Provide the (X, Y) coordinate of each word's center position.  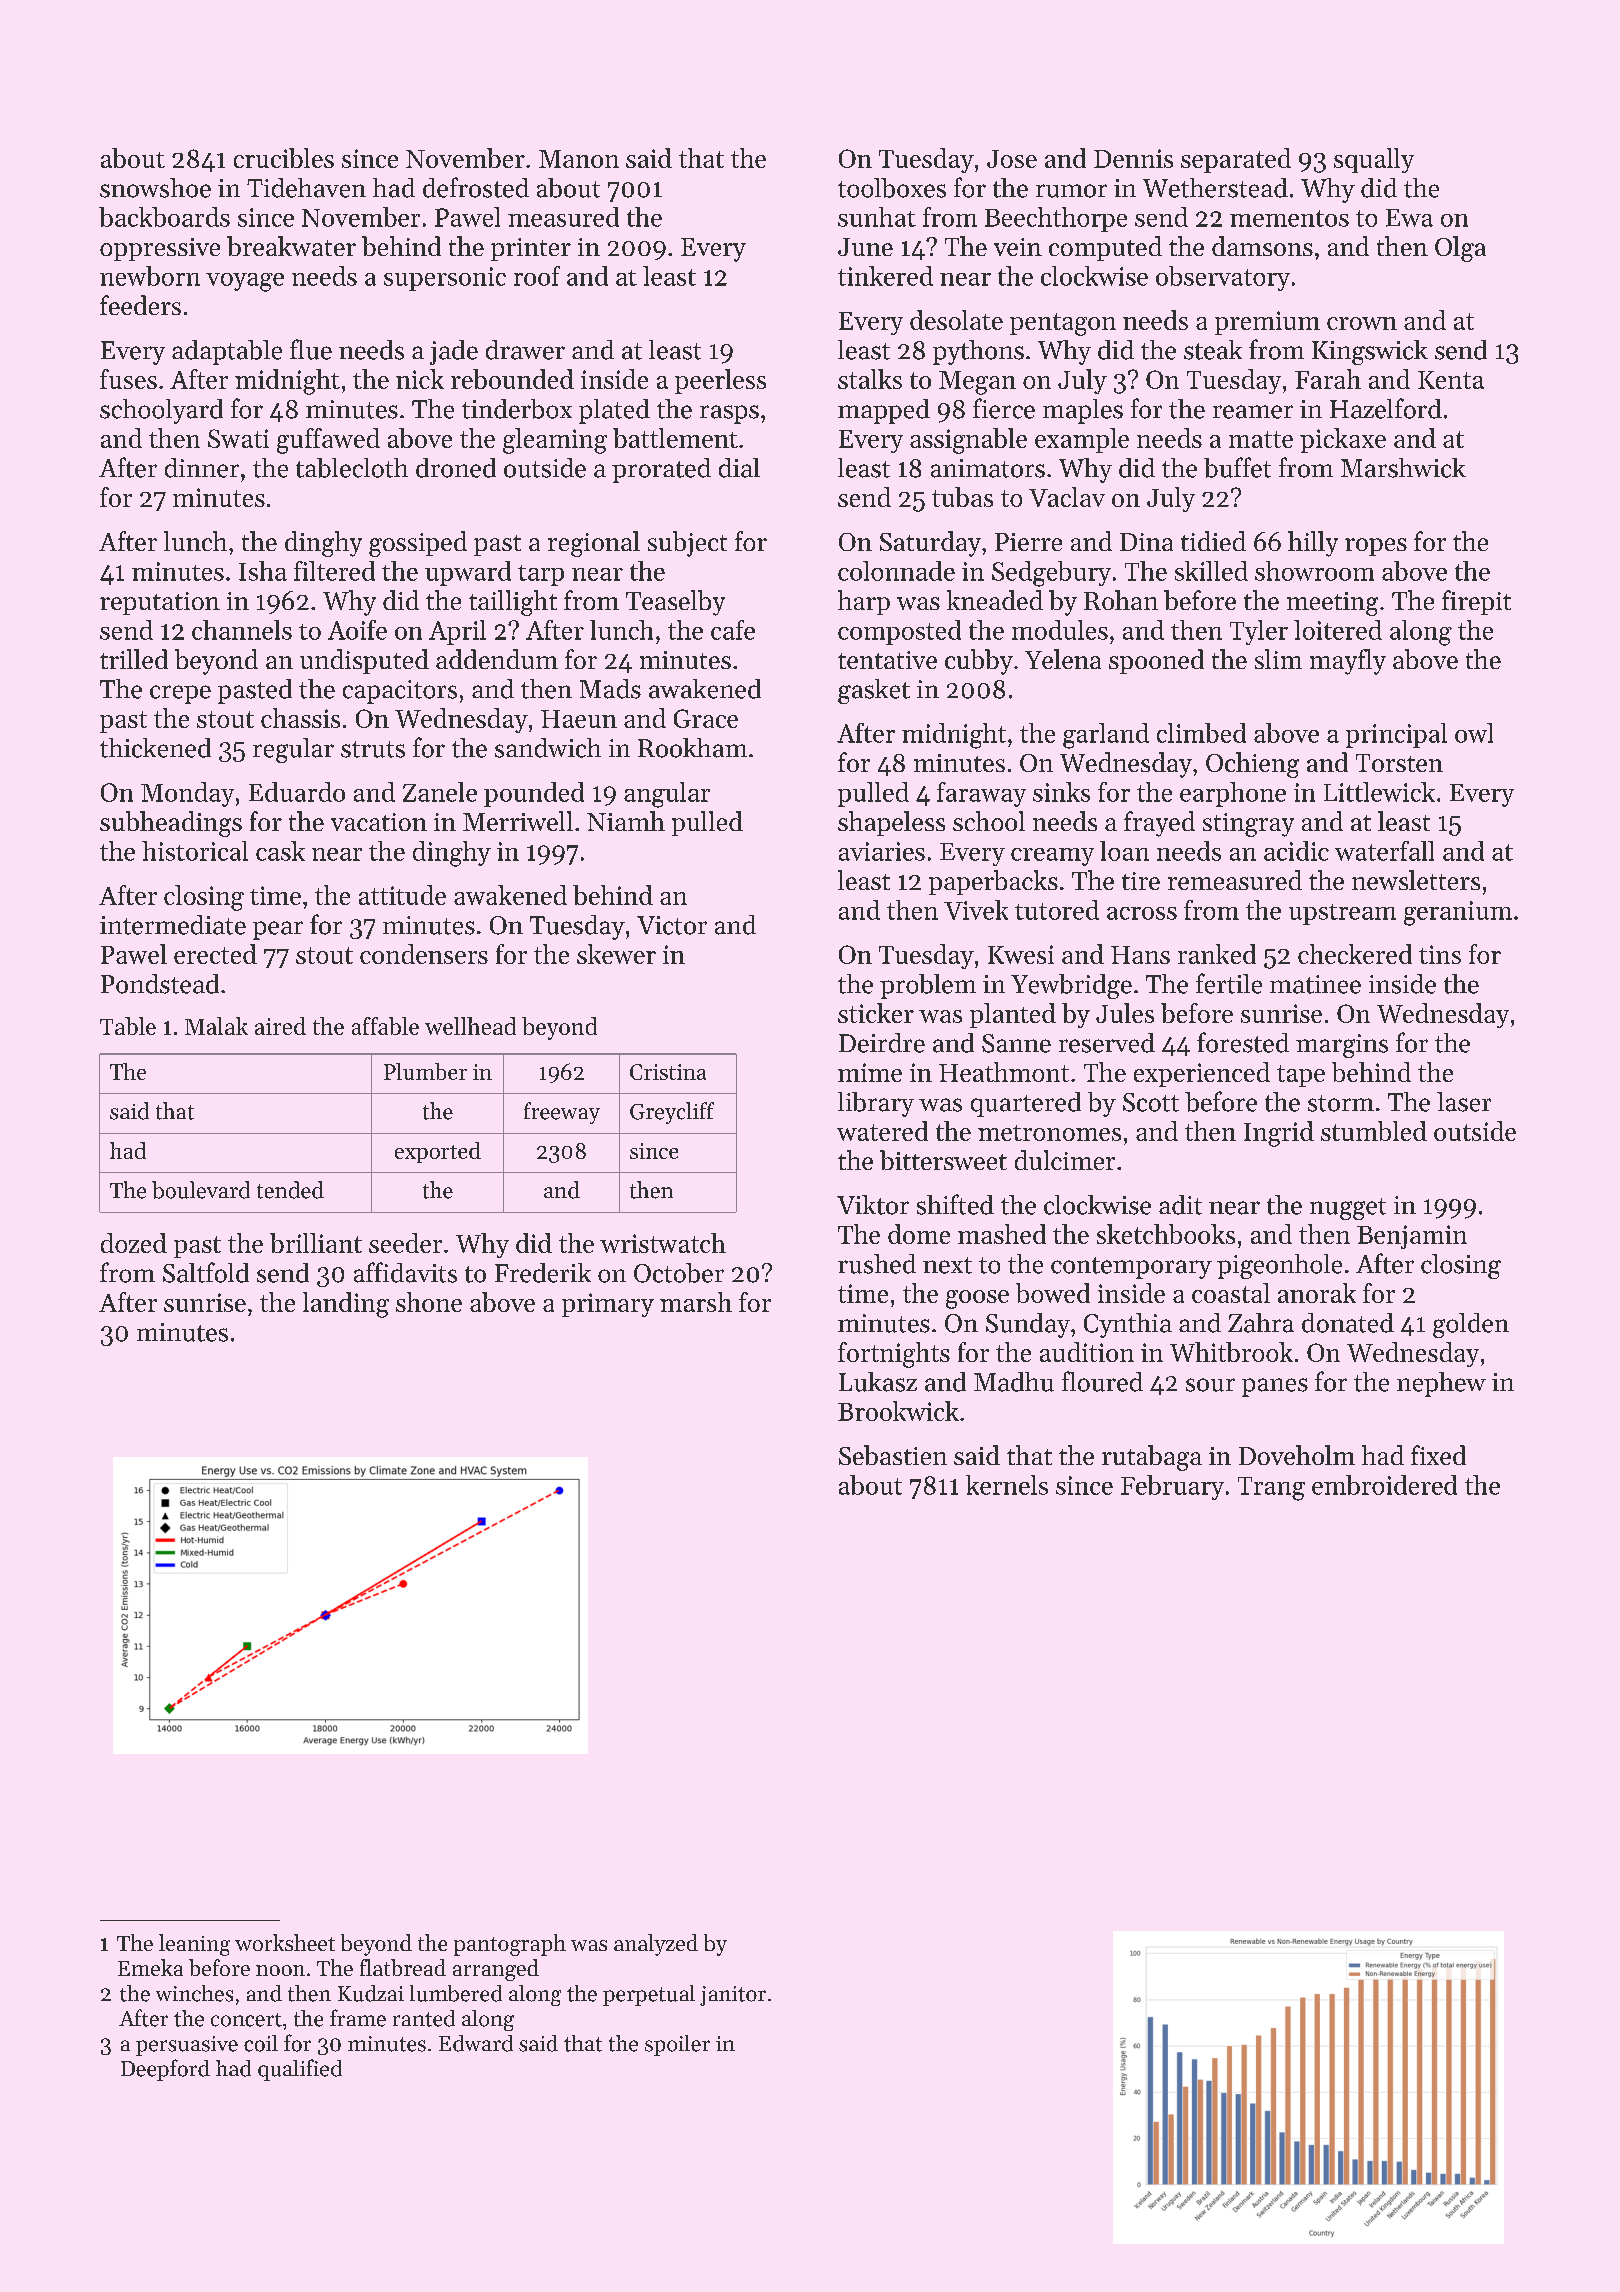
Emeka (150, 1967)
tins (1440, 954)
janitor (733, 1996)
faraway (981, 794)
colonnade (896, 571)
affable (385, 1026)
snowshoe (155, 188)
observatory (1223, 278)
